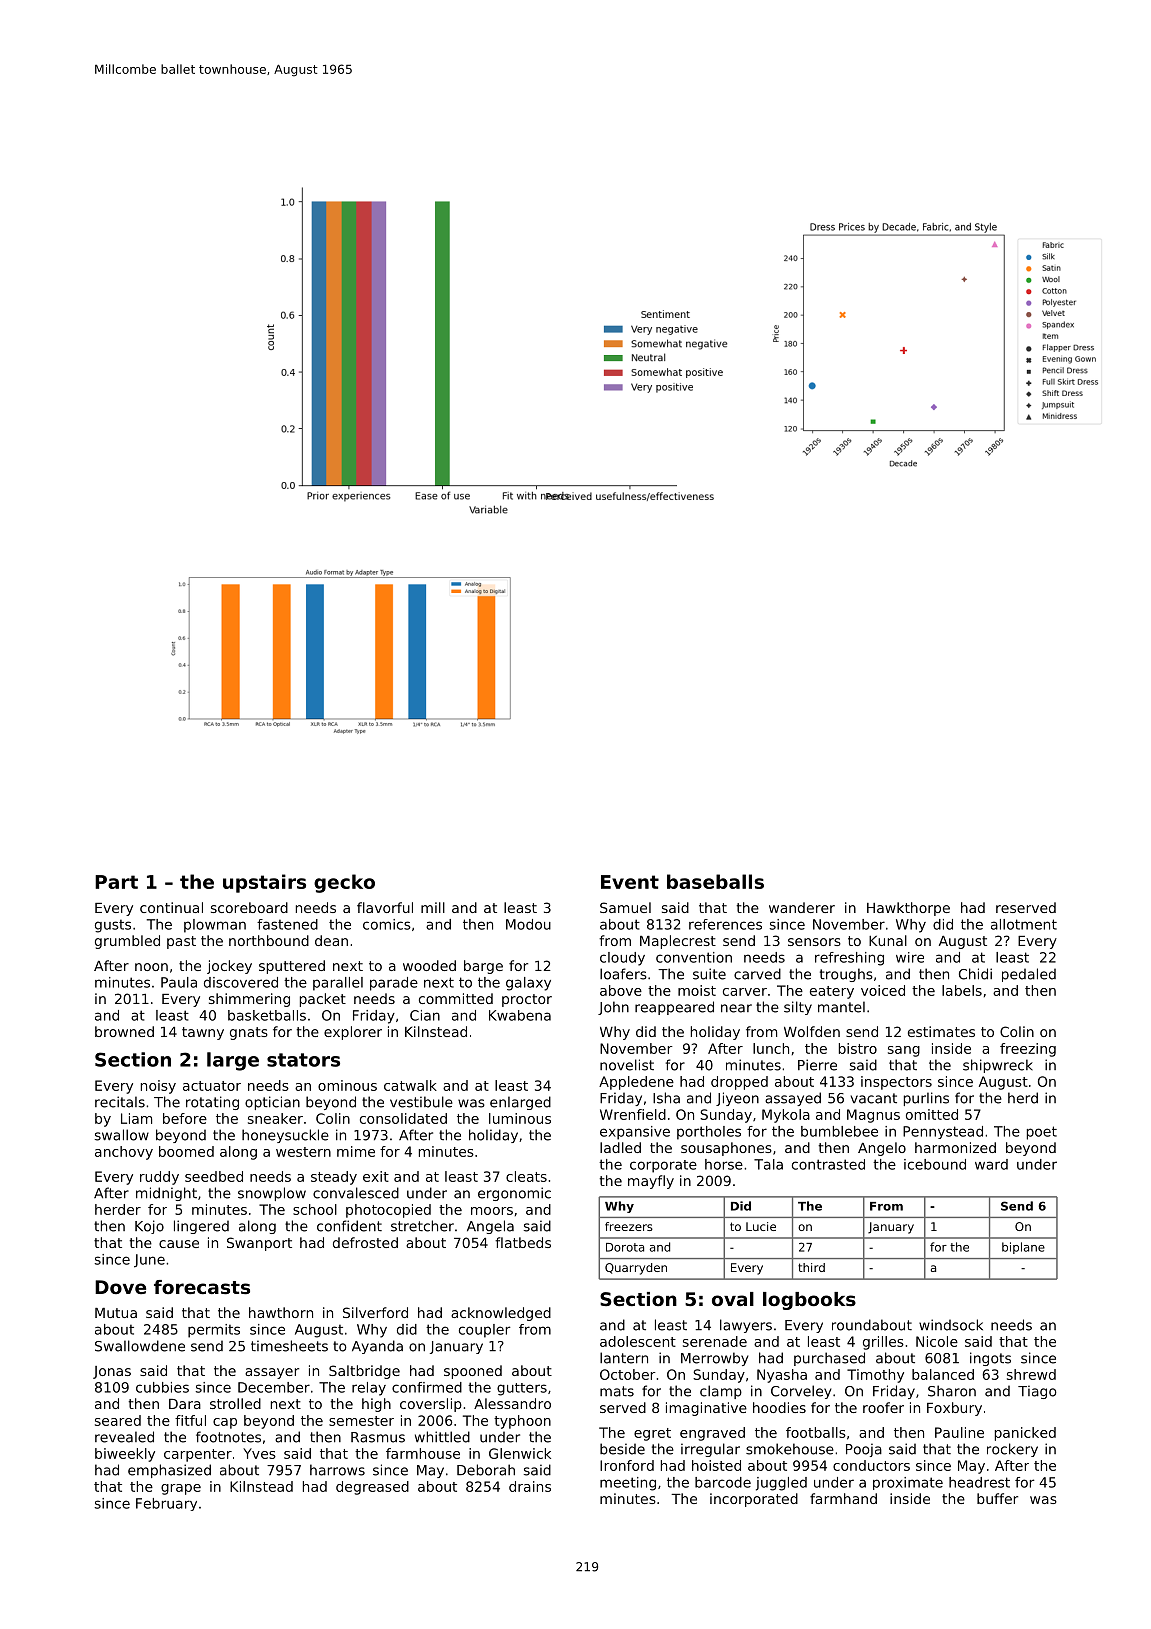  Describe the element at coordinates (638, 1341) in the page. I see `adolescent` at that location.
